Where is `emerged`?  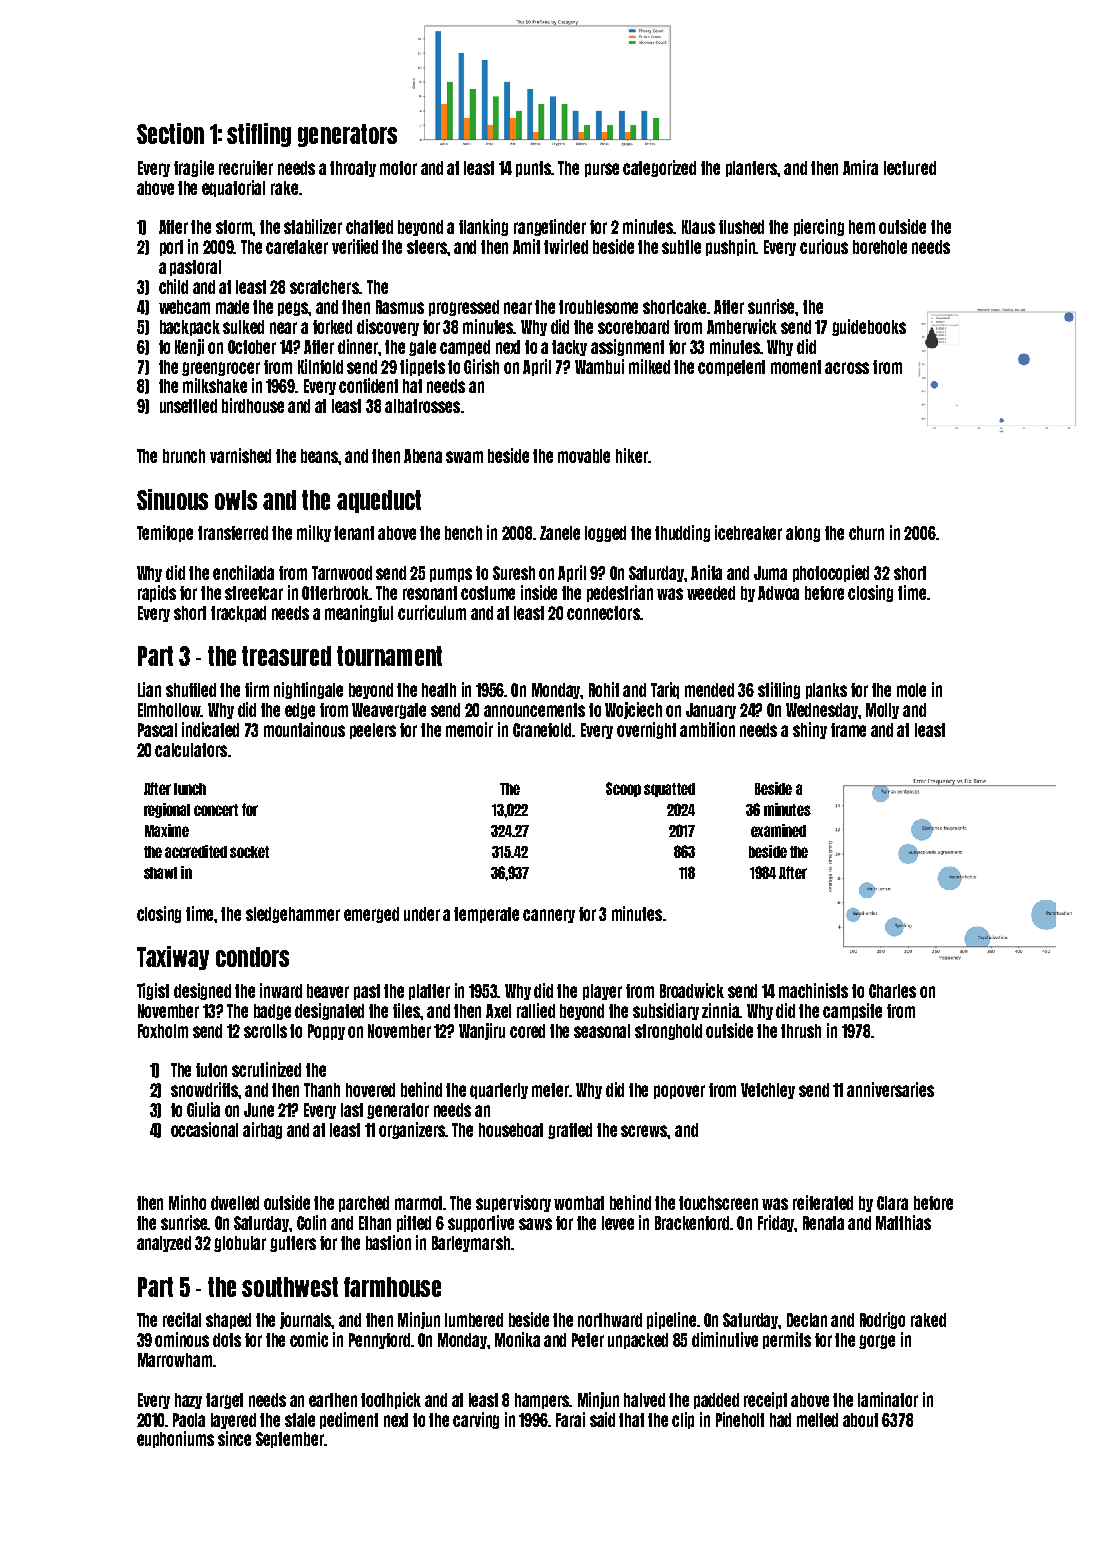
emerged is located at coordinates (371, 915).
